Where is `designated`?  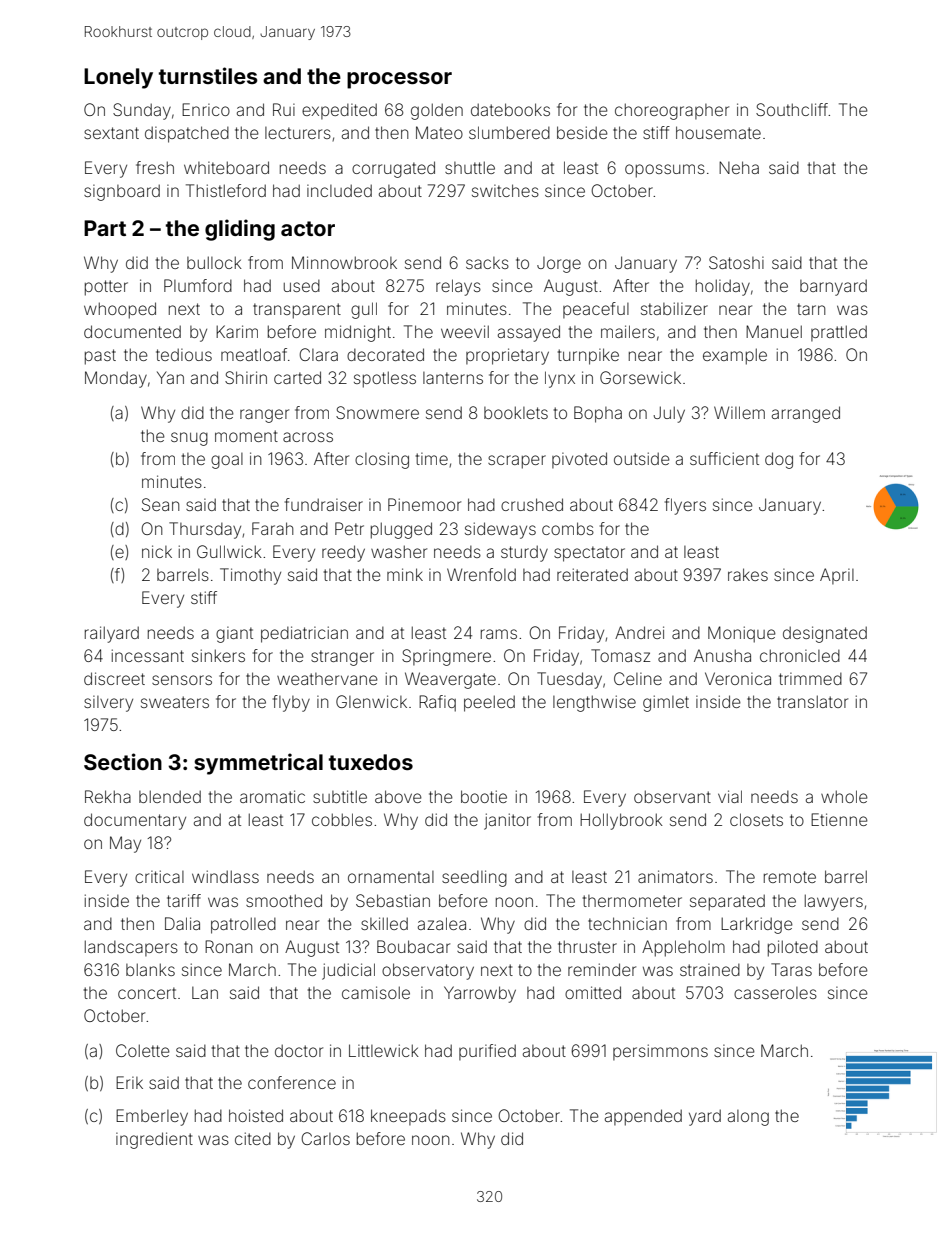 designated is located at coordinates (825, 634).
